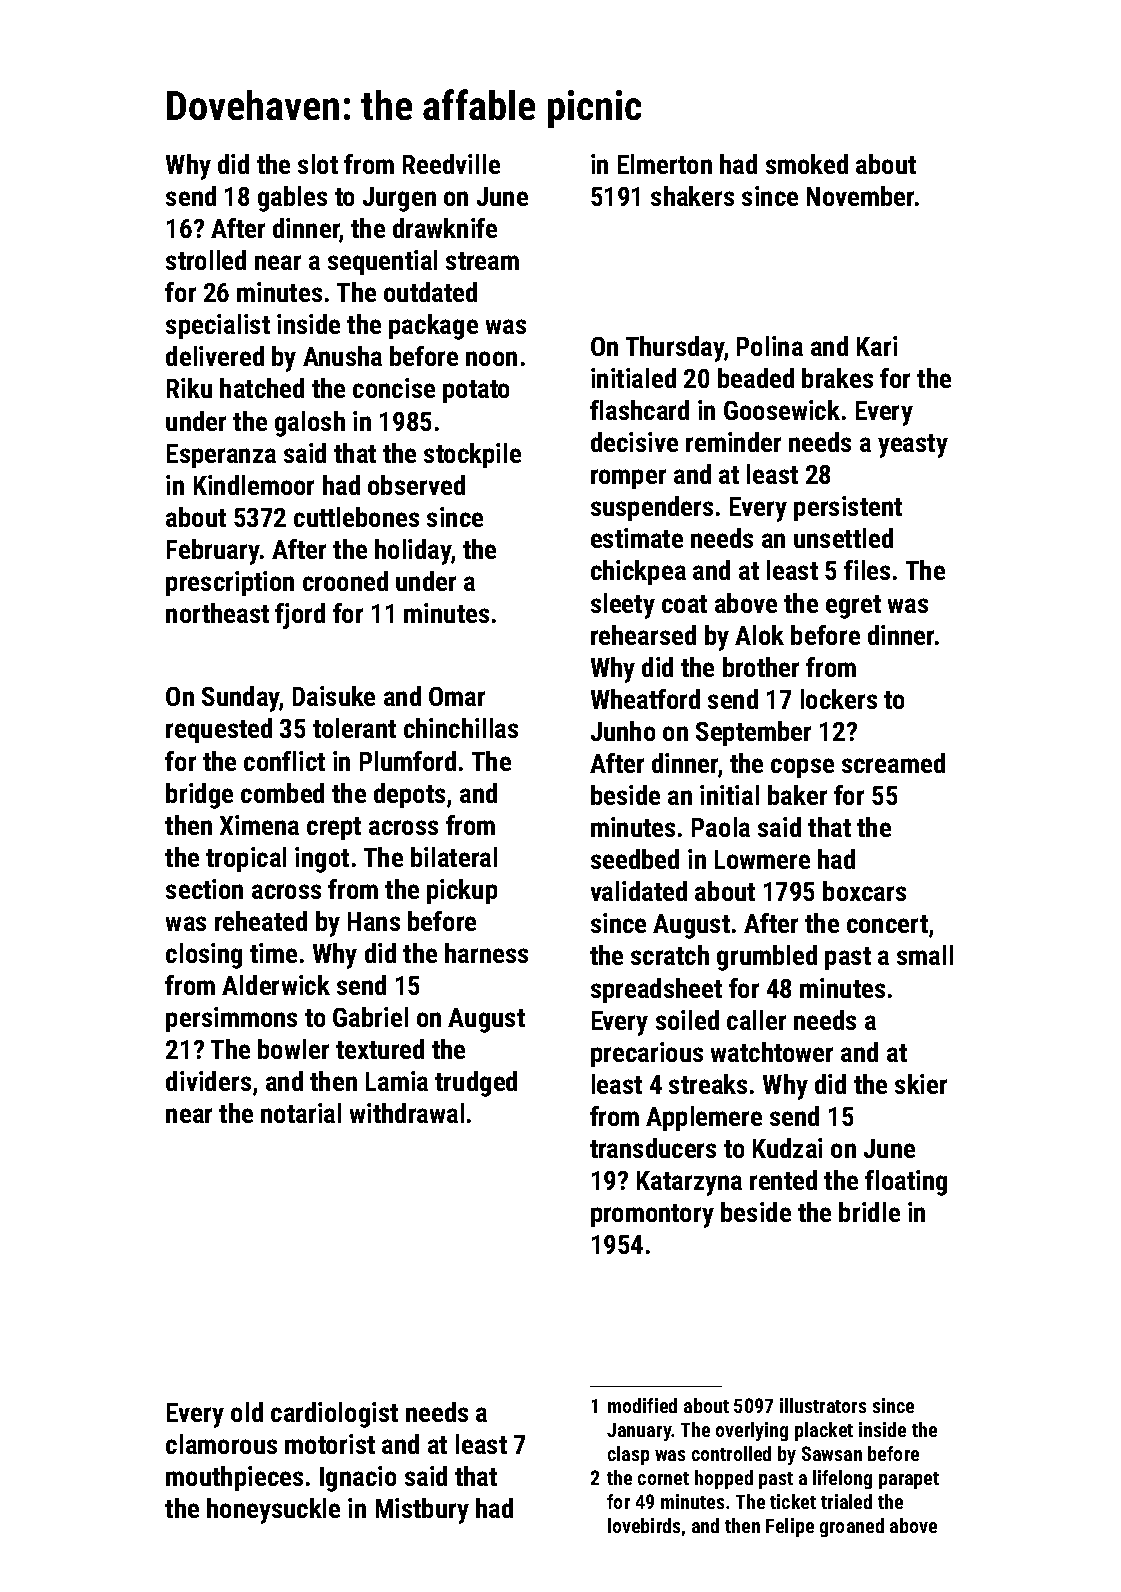  What do you see at coordinates (318, 164) in the page?
I see `slot` at bounding box center [318, 164].
